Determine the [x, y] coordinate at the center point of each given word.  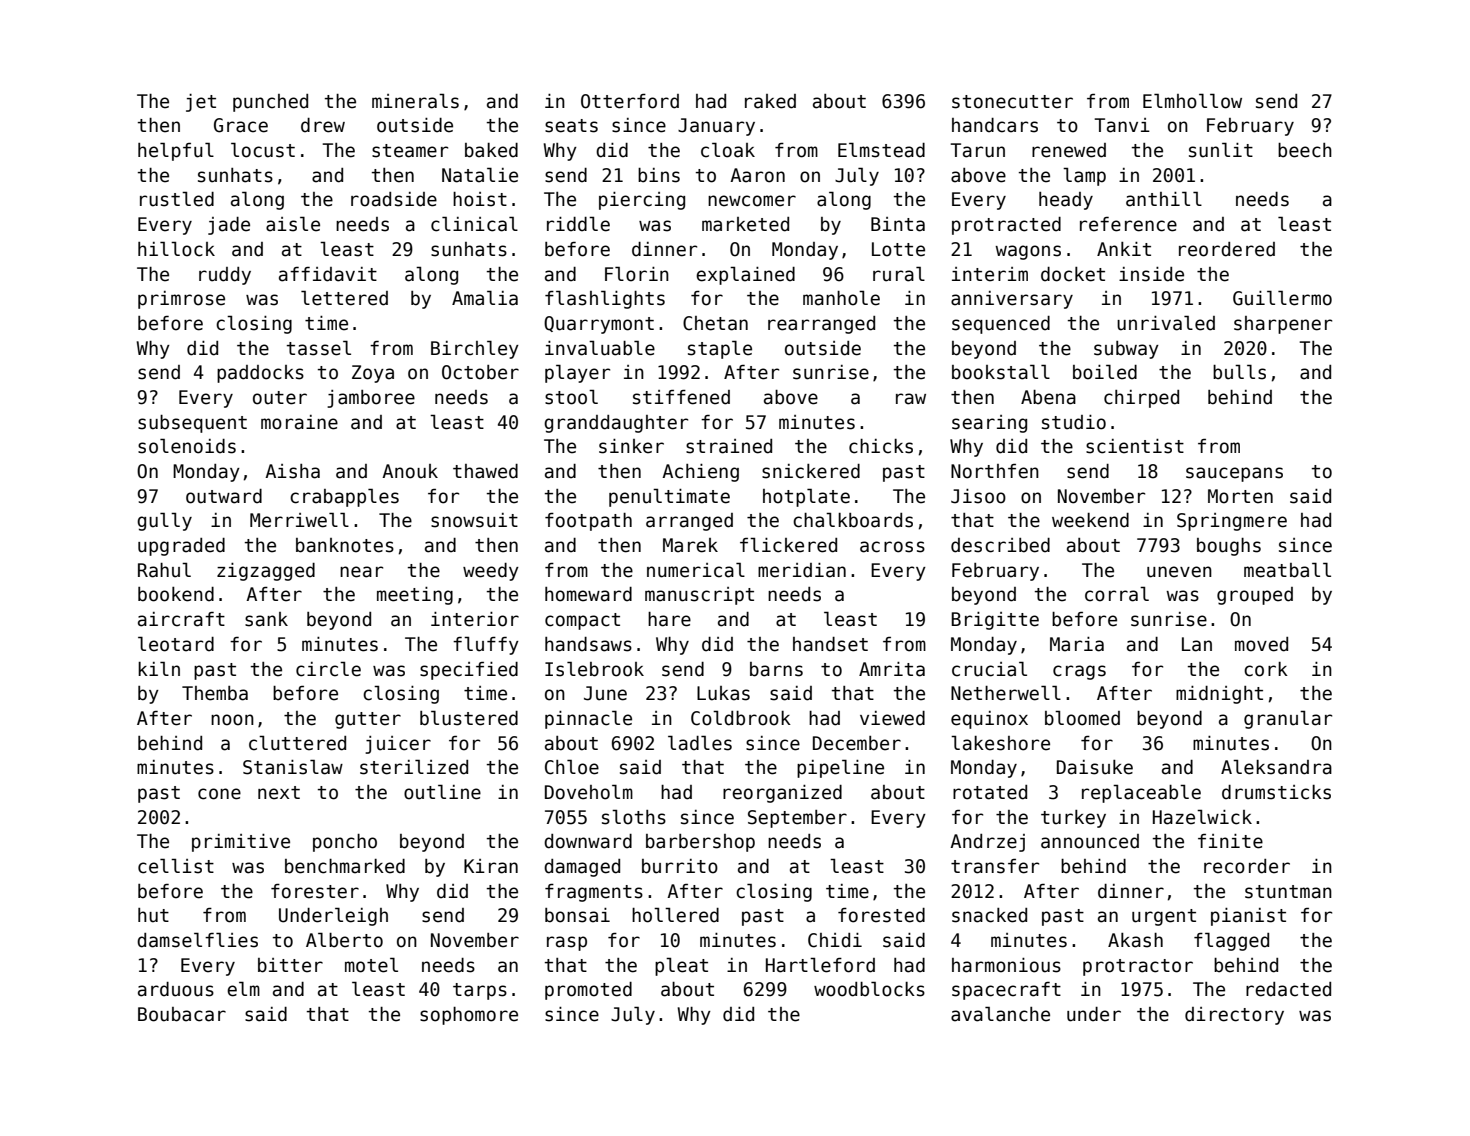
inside [1151, 274]
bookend [176, 594]
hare [669, 619]
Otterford [630, 101]
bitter [290, 965]
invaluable [600, 348]
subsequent [192, 424]
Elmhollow [1192, 101]
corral [1117, 594]
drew [323, 125]
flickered [788, 545]
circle [328, 669]
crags [1079, 672]
